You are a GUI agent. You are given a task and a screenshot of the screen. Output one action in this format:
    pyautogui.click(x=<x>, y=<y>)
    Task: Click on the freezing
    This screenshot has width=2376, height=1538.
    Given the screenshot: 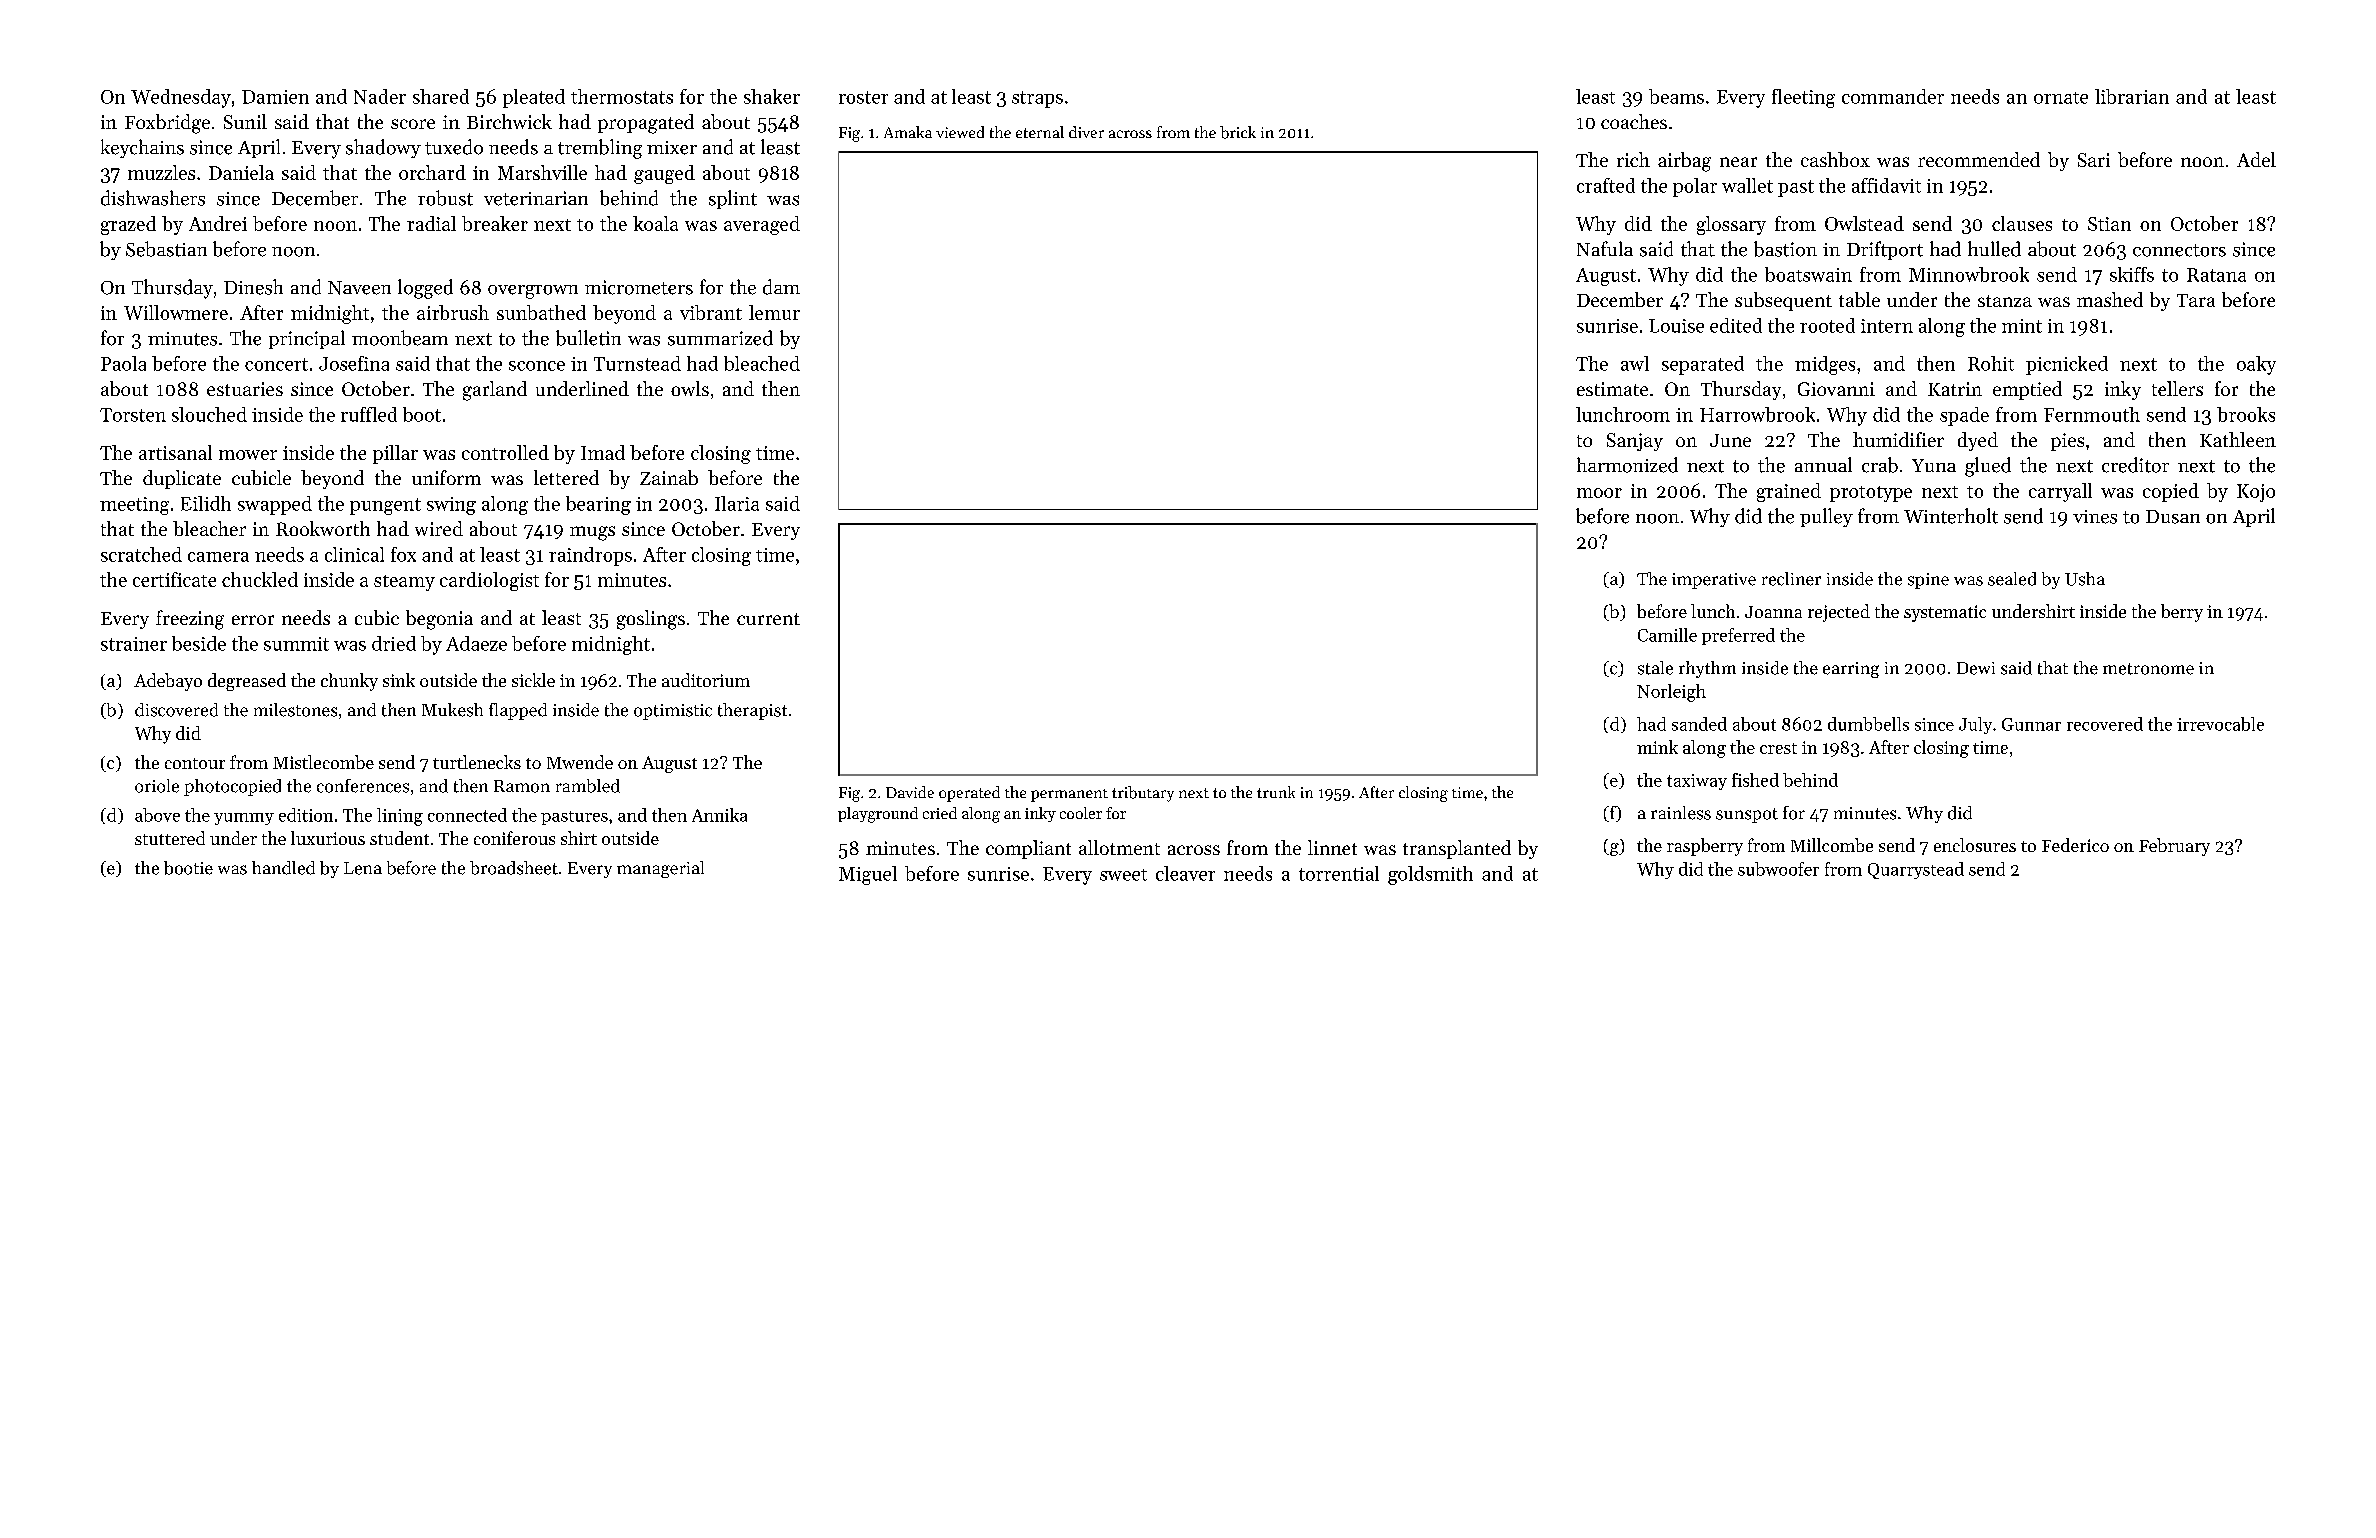 What is the action you would take?
    pyautogui.click(x=190, y=620)
